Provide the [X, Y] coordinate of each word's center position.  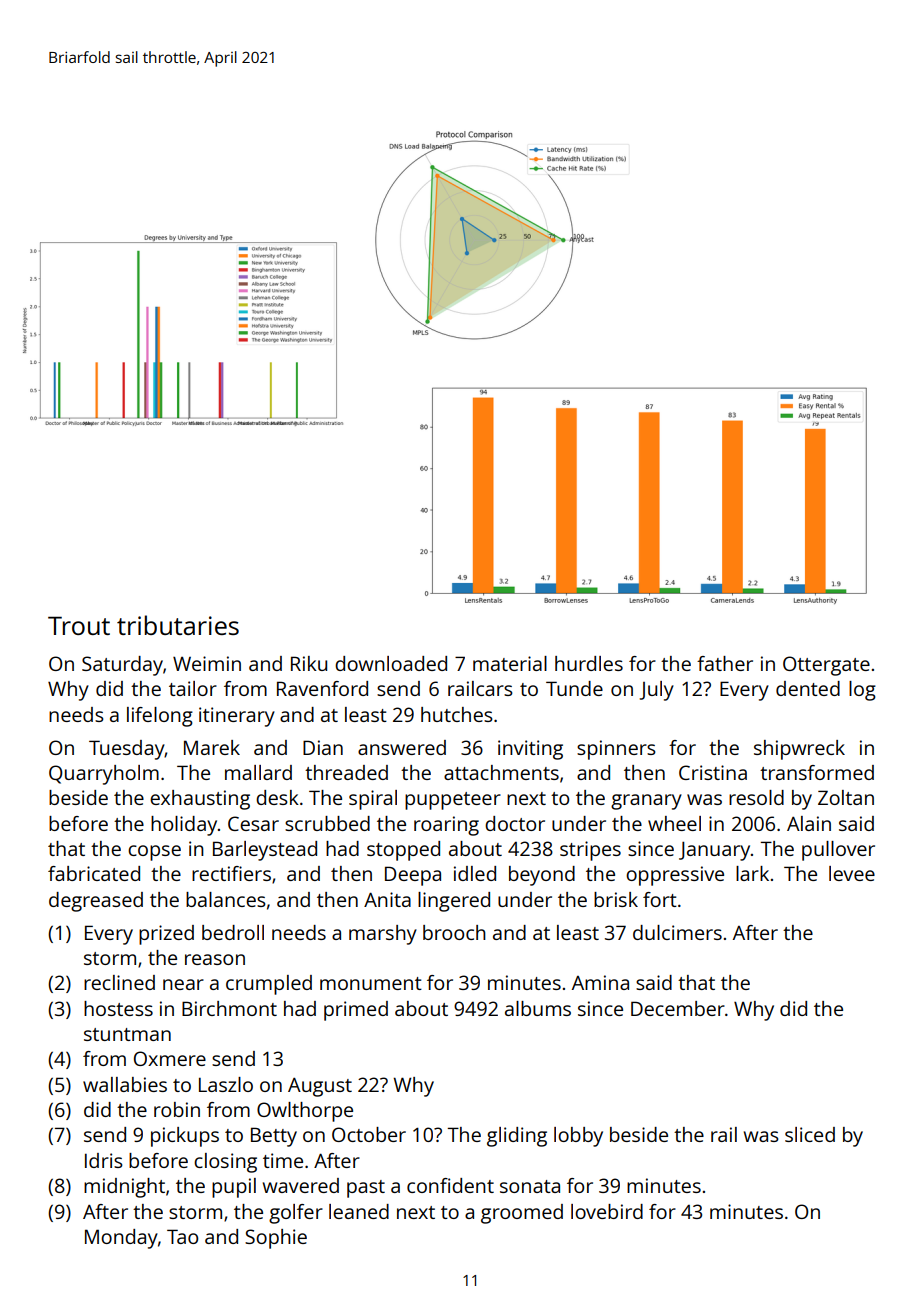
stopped [403, 851]
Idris [104, 1160]
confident [450, 1185]
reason [215, 959]
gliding [517, 1137]
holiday [184, 826]
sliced [810, 1134]
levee [852, 873]
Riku [309, 663]
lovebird [607, 1211]
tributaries [178, 625]
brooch [454, 932]
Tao [182, 1236]
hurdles [589, 663]
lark [752, 873]
